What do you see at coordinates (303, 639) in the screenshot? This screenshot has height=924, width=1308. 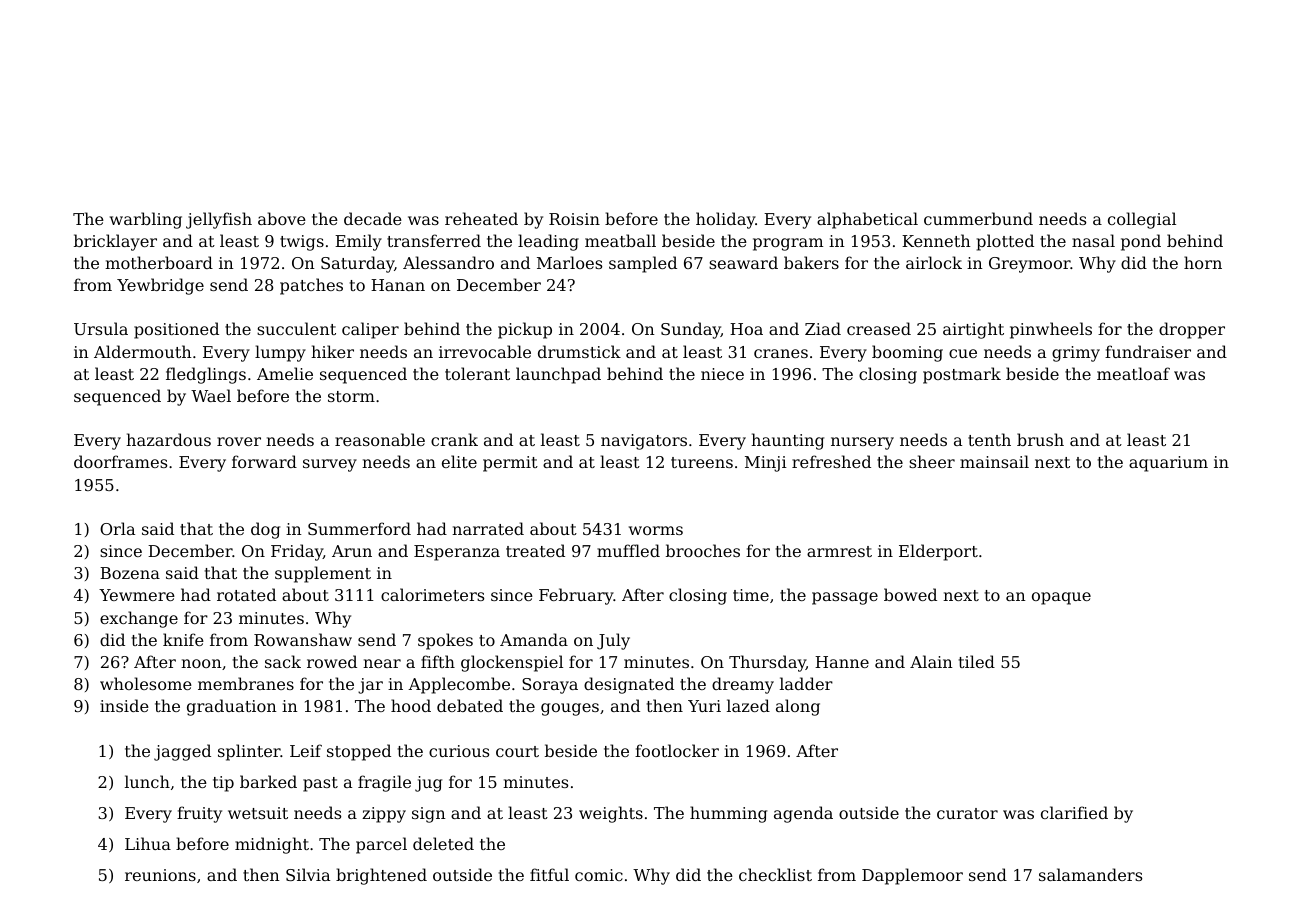 I see `Rowanshaw` at bounding box center [303, 639].
